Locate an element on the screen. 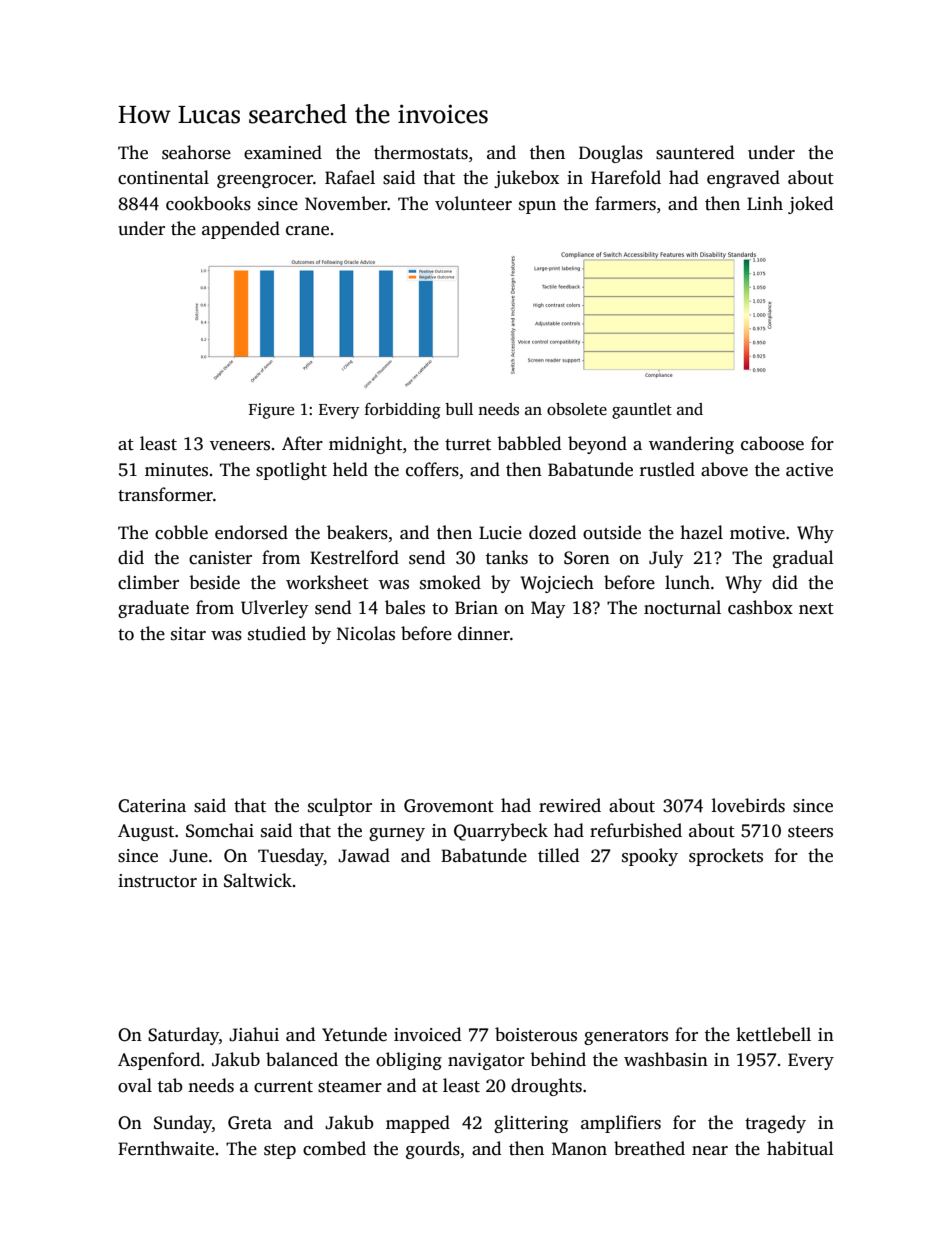 This screenshot has width=952, height=1233. beside is located at coordinates (214, 582).
